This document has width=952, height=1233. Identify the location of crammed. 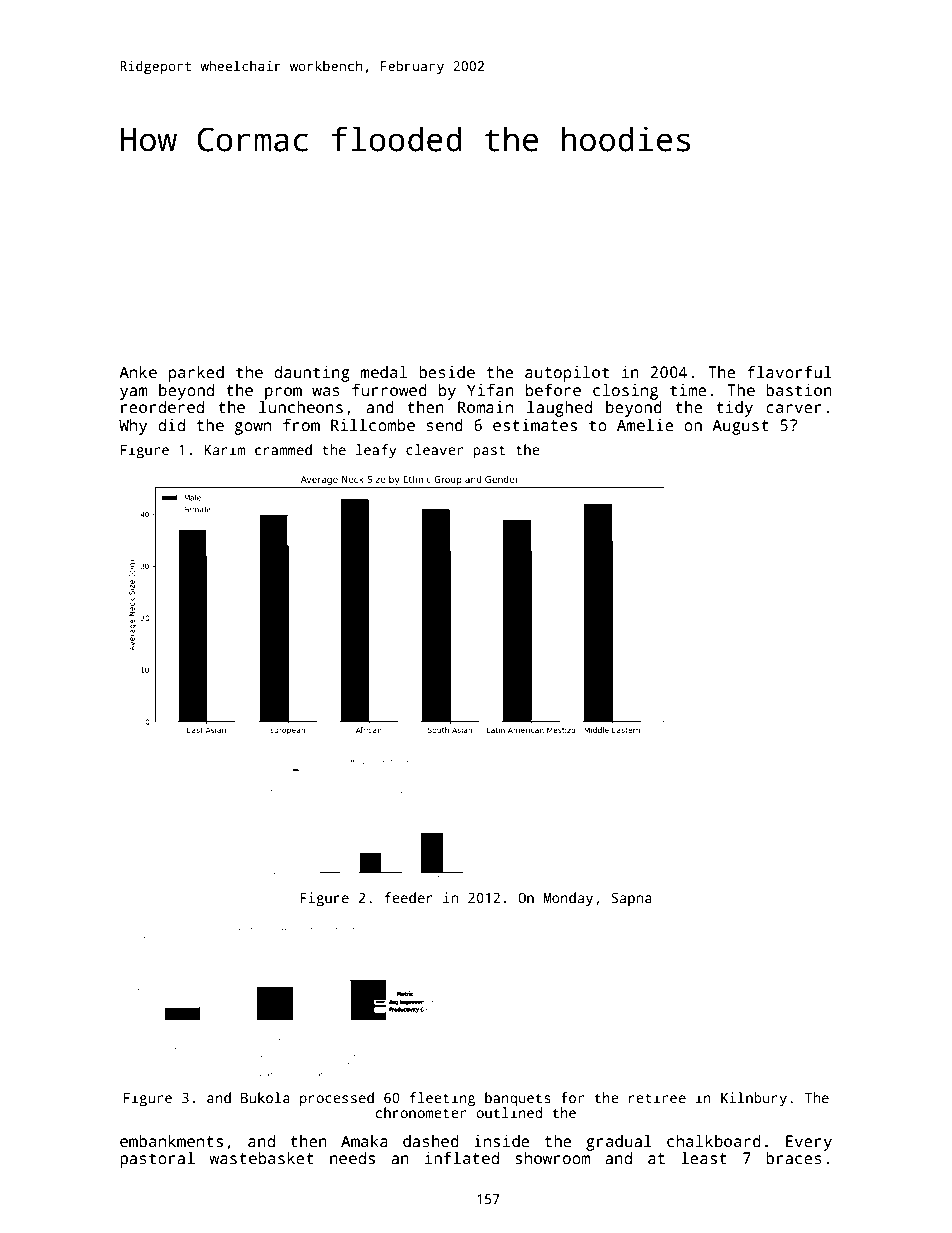
(283, 449).
